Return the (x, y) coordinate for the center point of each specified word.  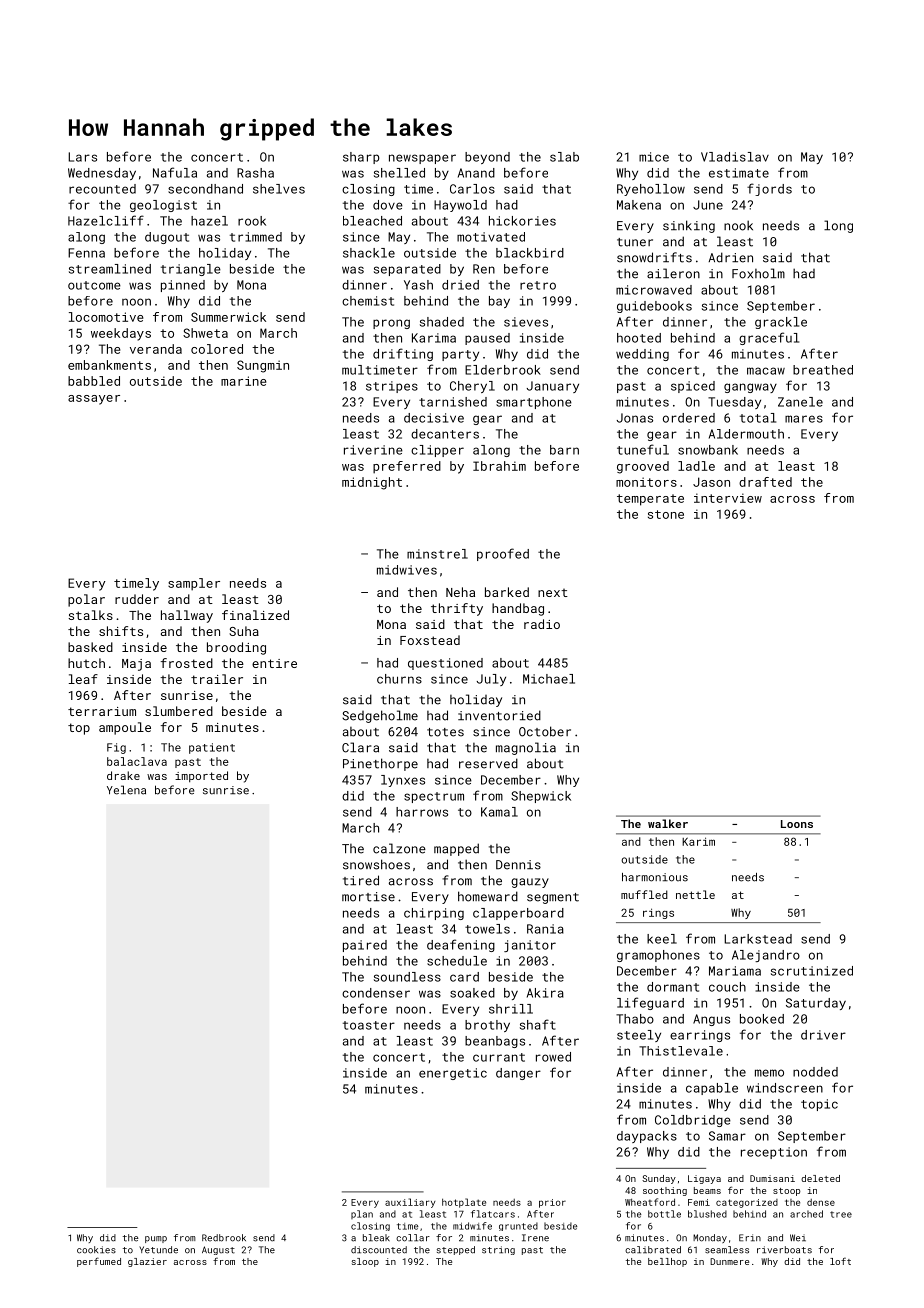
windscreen (785, 1088)
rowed (553, 1057)
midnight (372, 483)
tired (361, 880)
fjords (769, 189)
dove (388, 205)
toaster (369, 1025)
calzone (399, 848)
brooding (236, 648)
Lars (82, 157)
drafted (765, 482)
